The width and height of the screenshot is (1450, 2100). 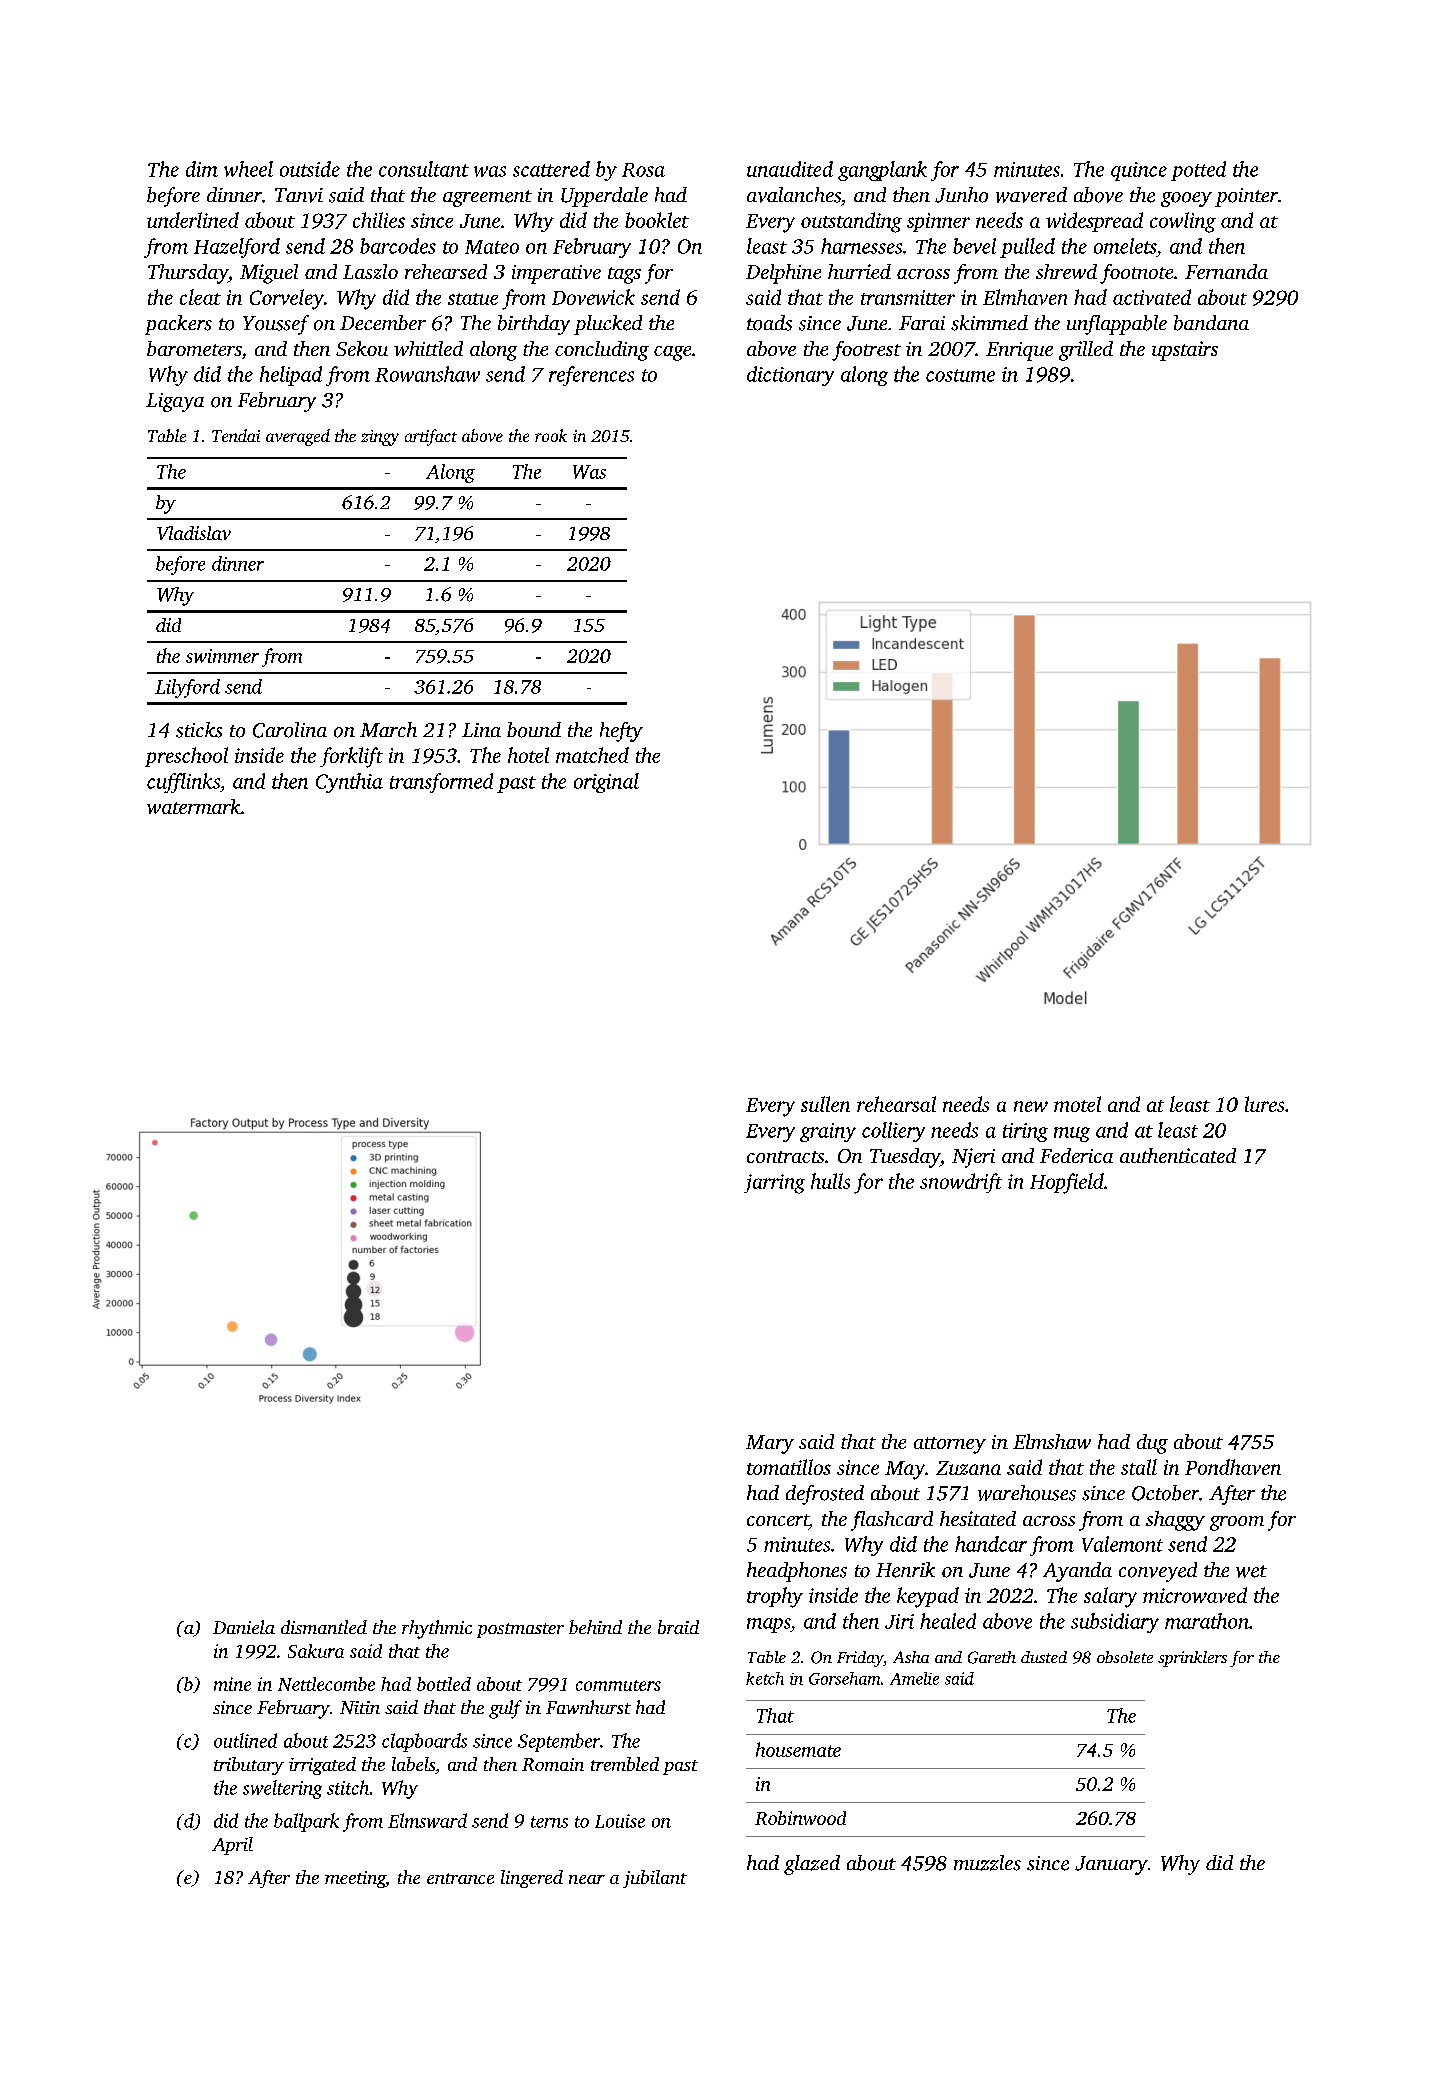 What do you see at coordinates (643, 170) in the screenshot?
I see `Rosa` at bounding box center [643, 170].
